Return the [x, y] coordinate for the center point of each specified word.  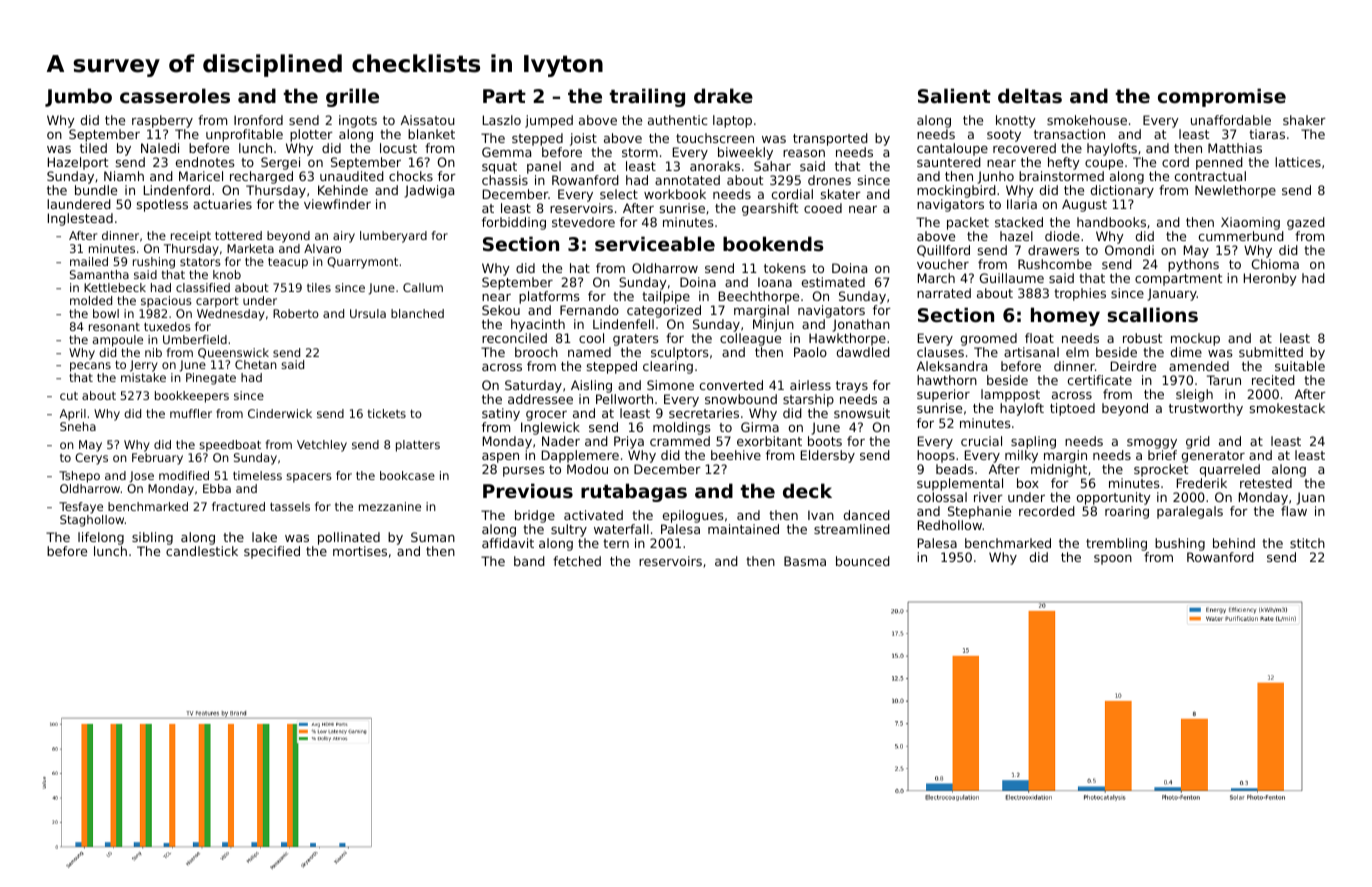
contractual [1210, 176]
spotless [162, 205]
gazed [1306, 223]
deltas [1030, 95]
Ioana [775, 282]
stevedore [583, 222]
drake [723, 95]
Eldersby [828, 456]
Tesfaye [81, 508]
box [1028, 483]
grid [1198, 442]
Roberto [296, 313]
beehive [736, 455]
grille [352, 97]
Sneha [78, 426]
